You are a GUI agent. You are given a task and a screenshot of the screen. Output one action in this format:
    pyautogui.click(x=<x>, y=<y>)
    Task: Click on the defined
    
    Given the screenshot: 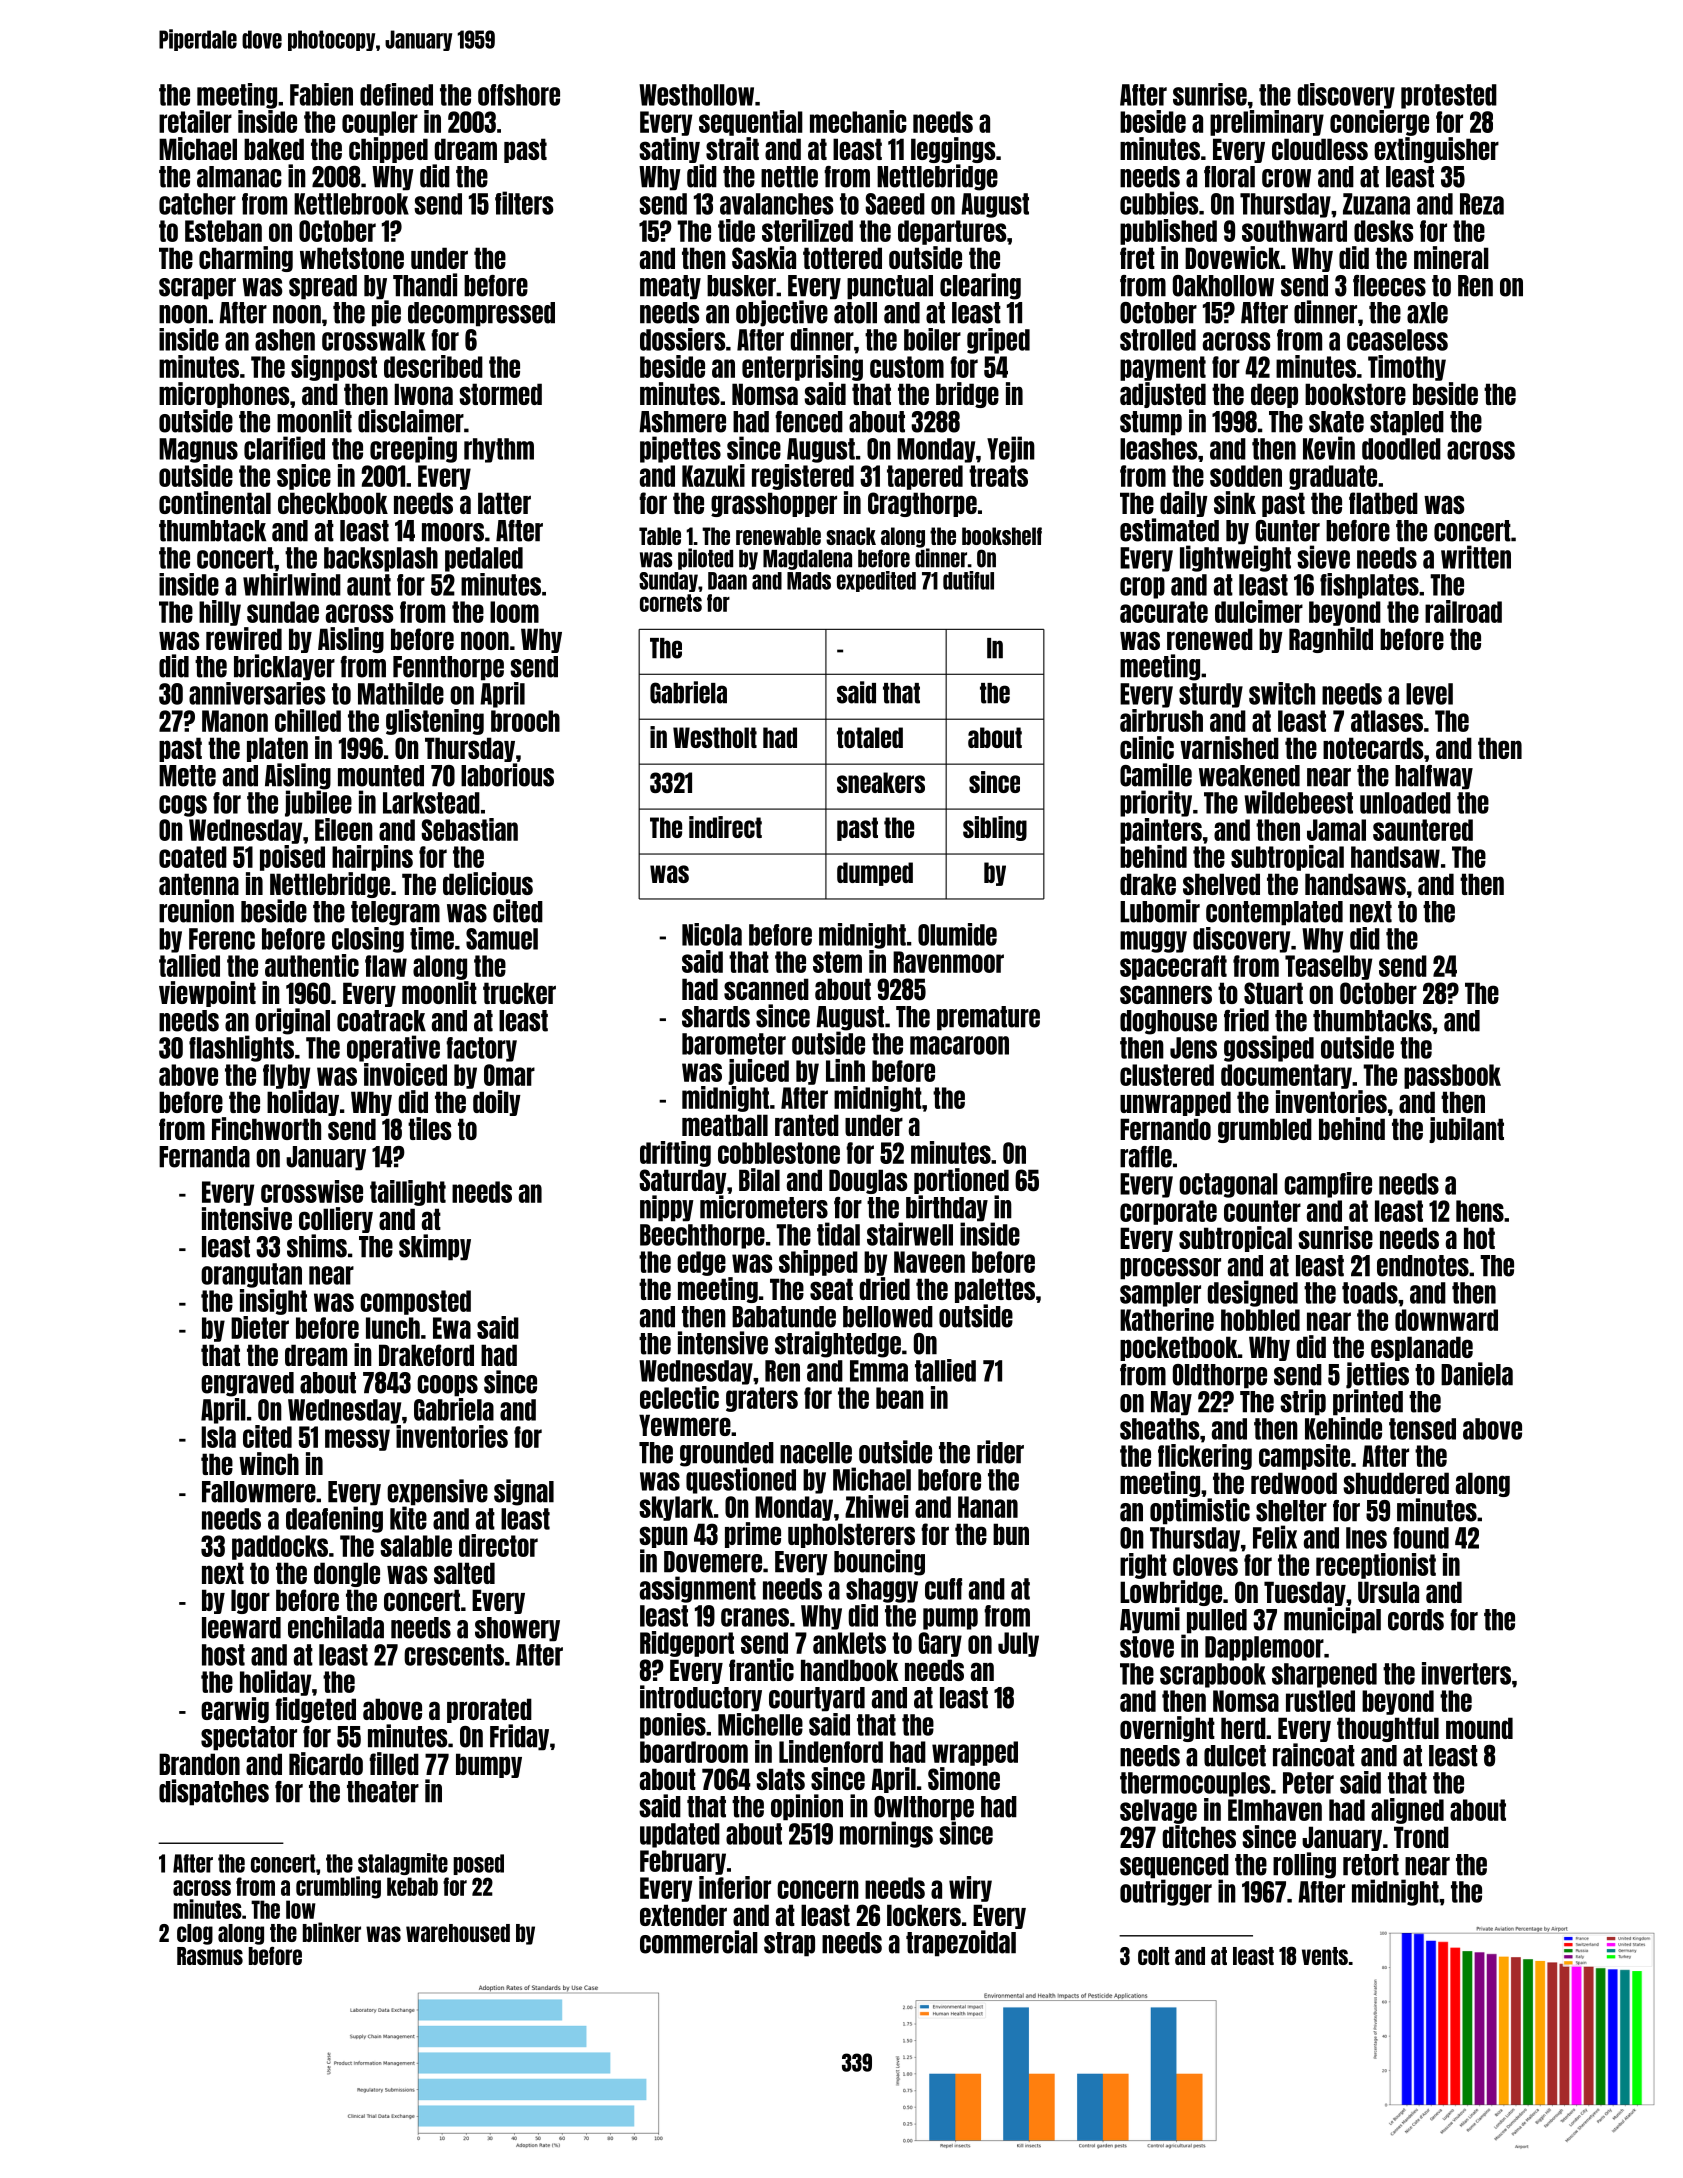 What is the action you would take?
    pyautogui.click(x=396, y=94)
